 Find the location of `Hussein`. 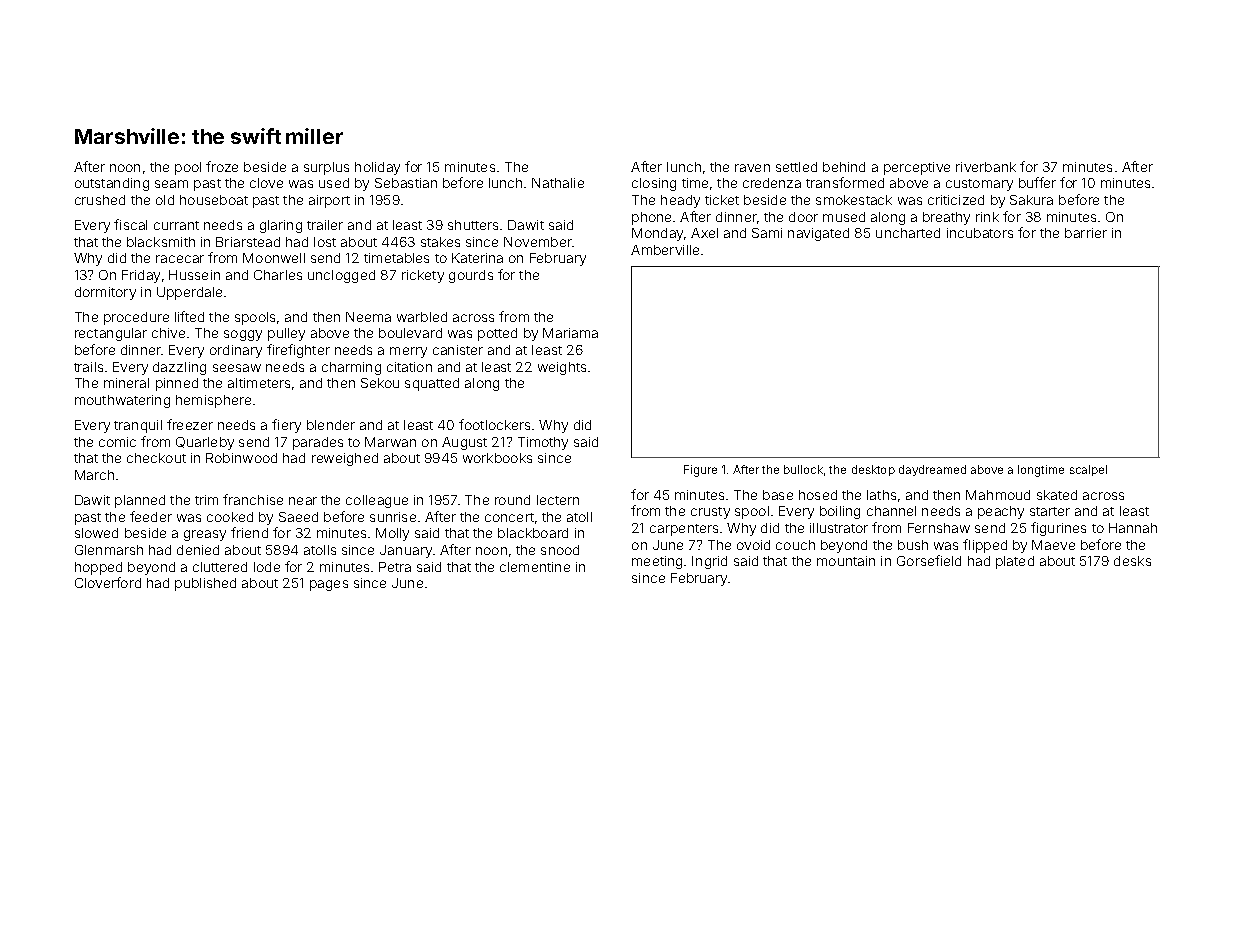

Hussein is located at coordinates (194, 275).
